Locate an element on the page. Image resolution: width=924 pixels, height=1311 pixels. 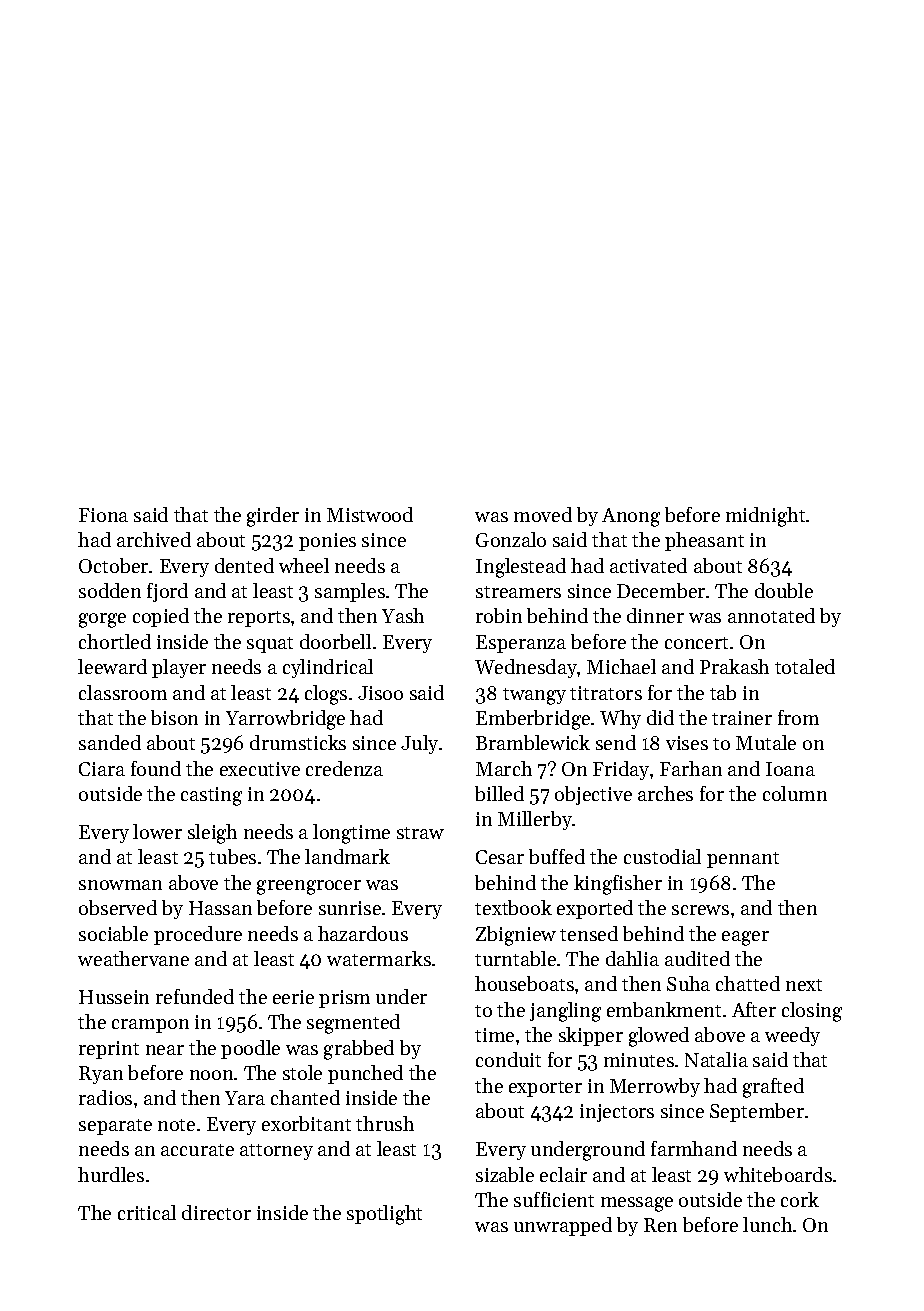
Mistwood is located at coordinates (370, 514).
